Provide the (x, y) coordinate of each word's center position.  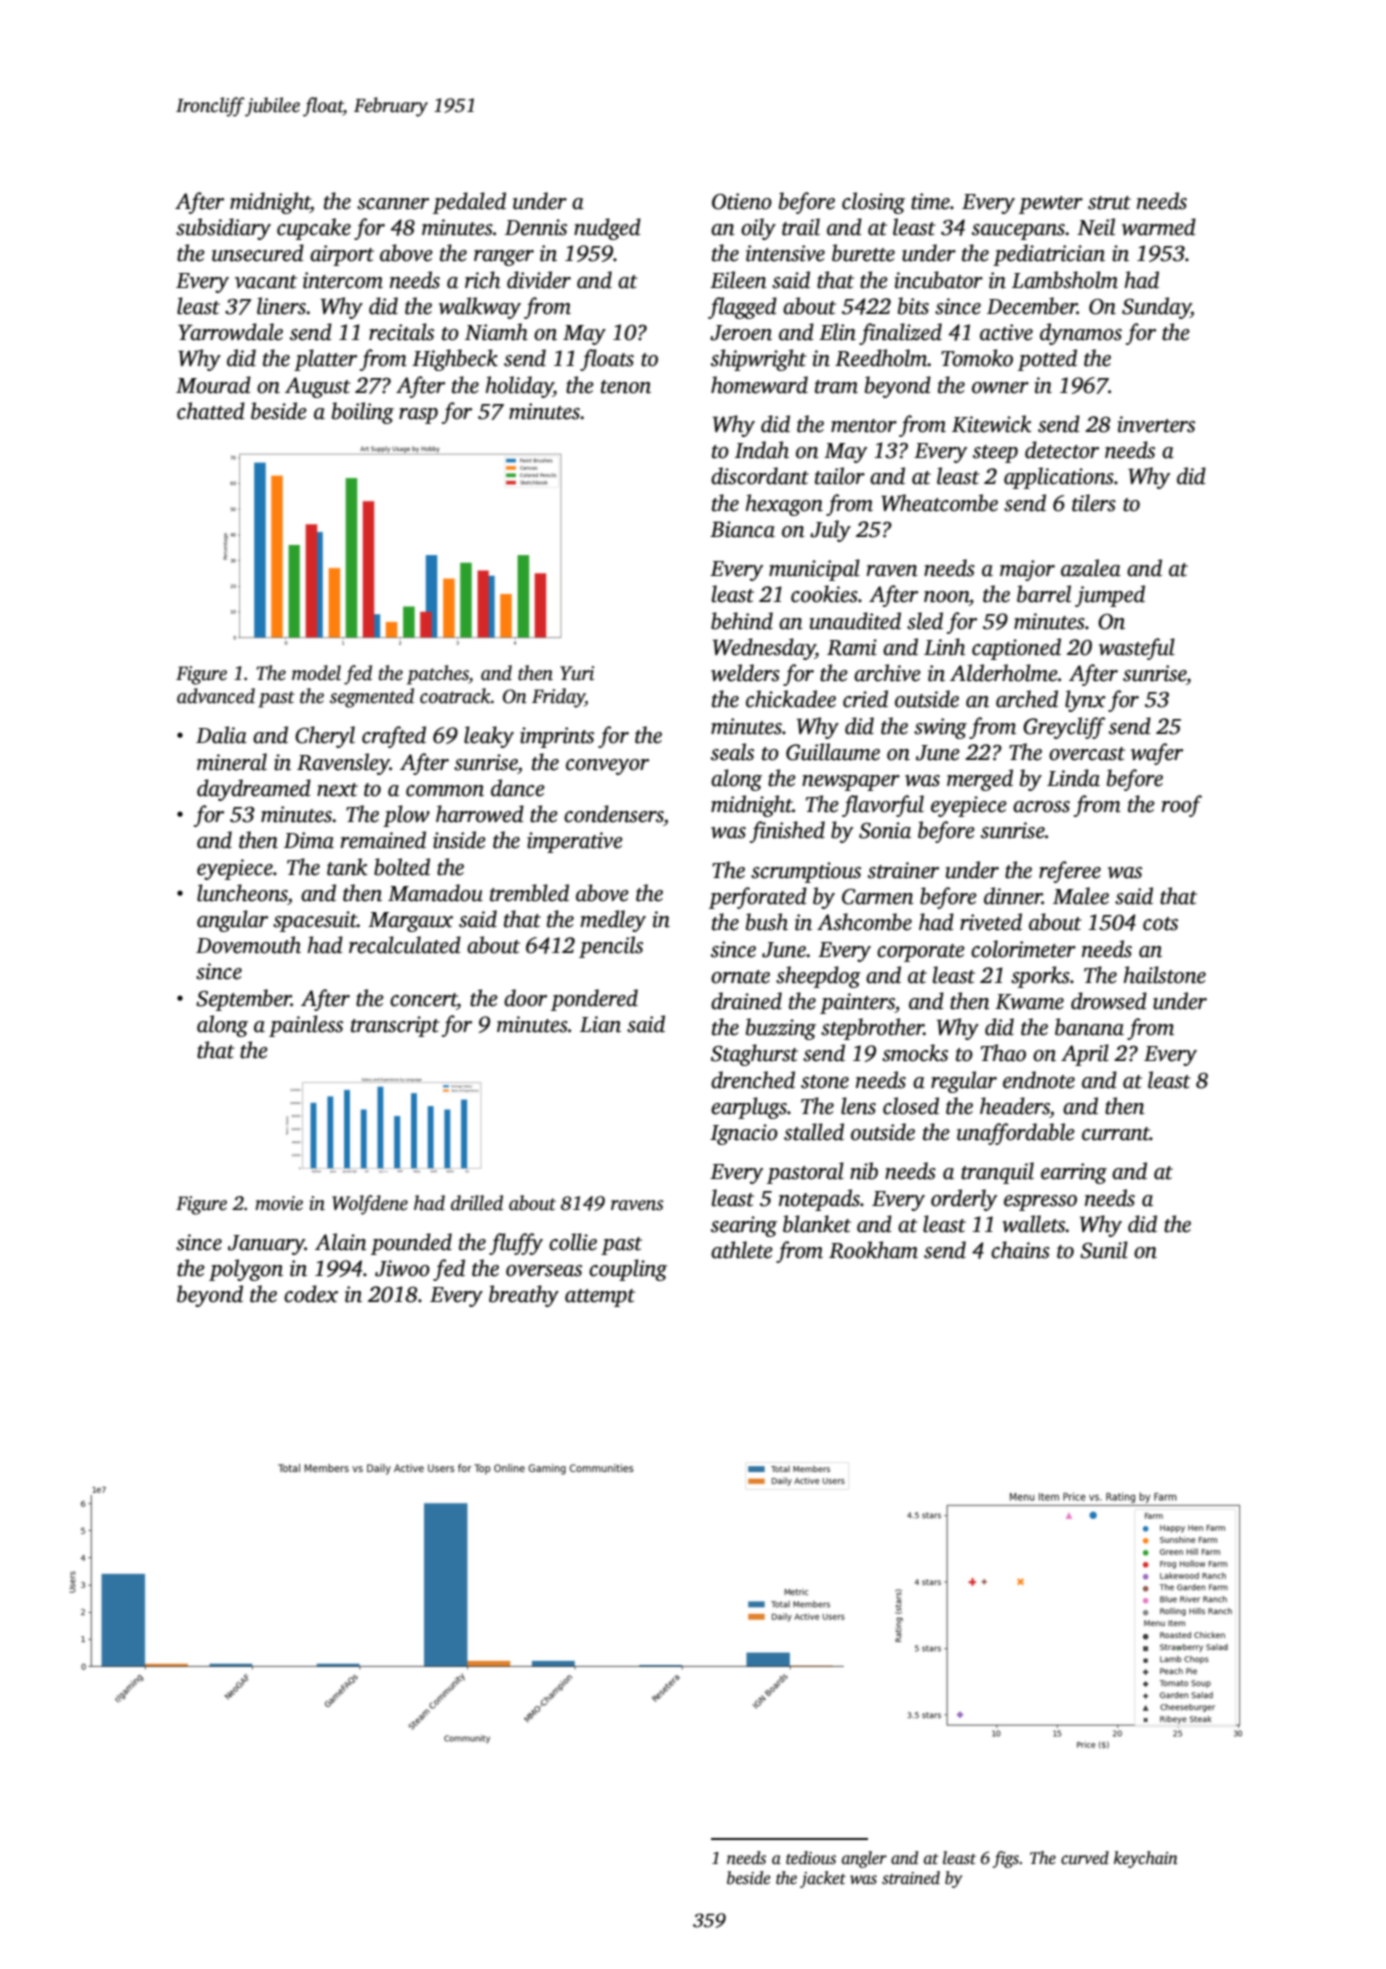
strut (1109, 203)
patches (438, 675)
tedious (811, 1858)
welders (745, 673)
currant (1116, 1134)
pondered (594, 1000)
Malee (1081, 896)
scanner (393, 204)
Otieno (742, 201)
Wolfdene (370, 1205)
